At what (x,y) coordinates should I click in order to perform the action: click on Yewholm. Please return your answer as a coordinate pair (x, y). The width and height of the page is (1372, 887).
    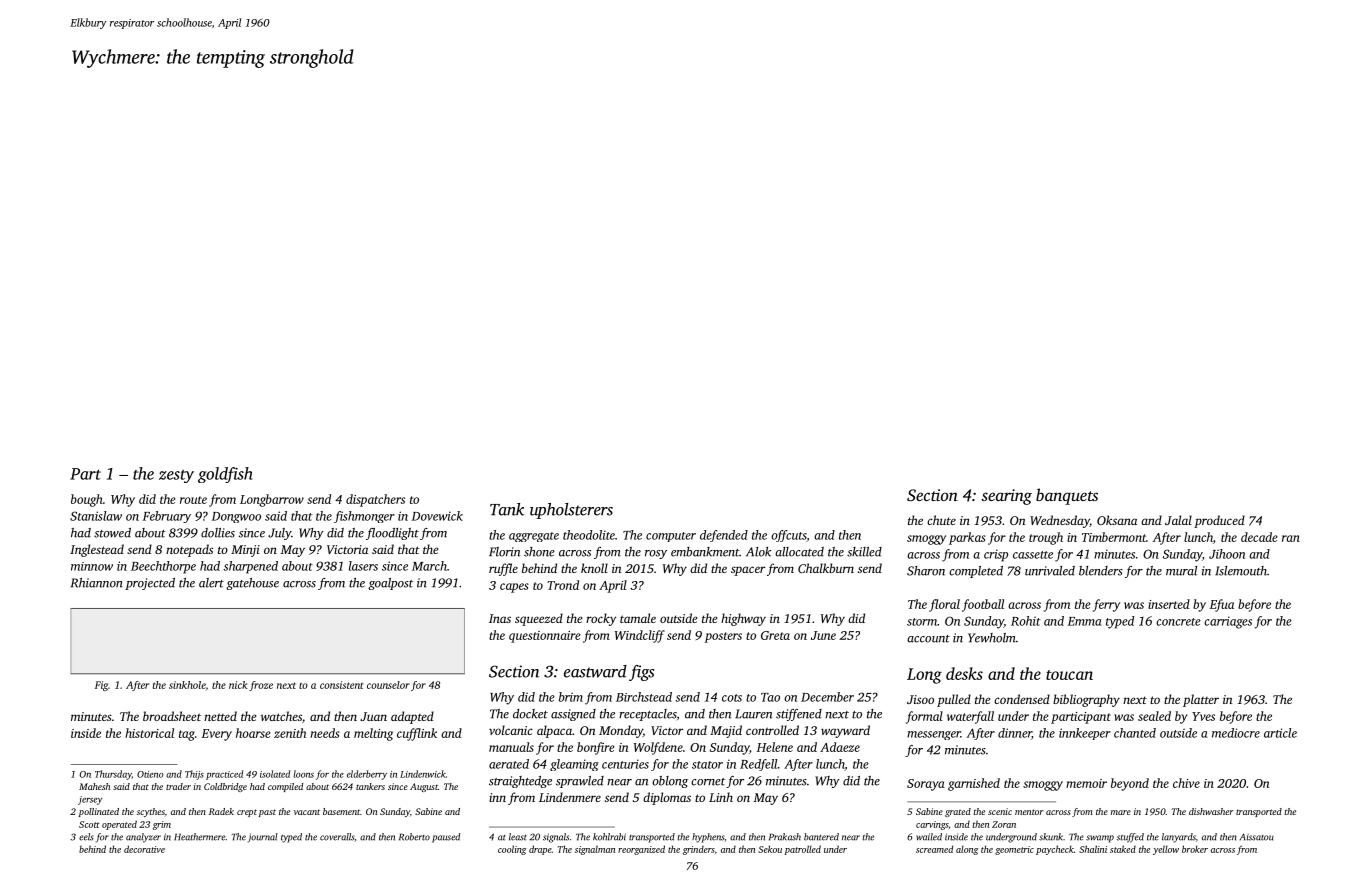
    Looking at the image, I should click on (992, 638).
